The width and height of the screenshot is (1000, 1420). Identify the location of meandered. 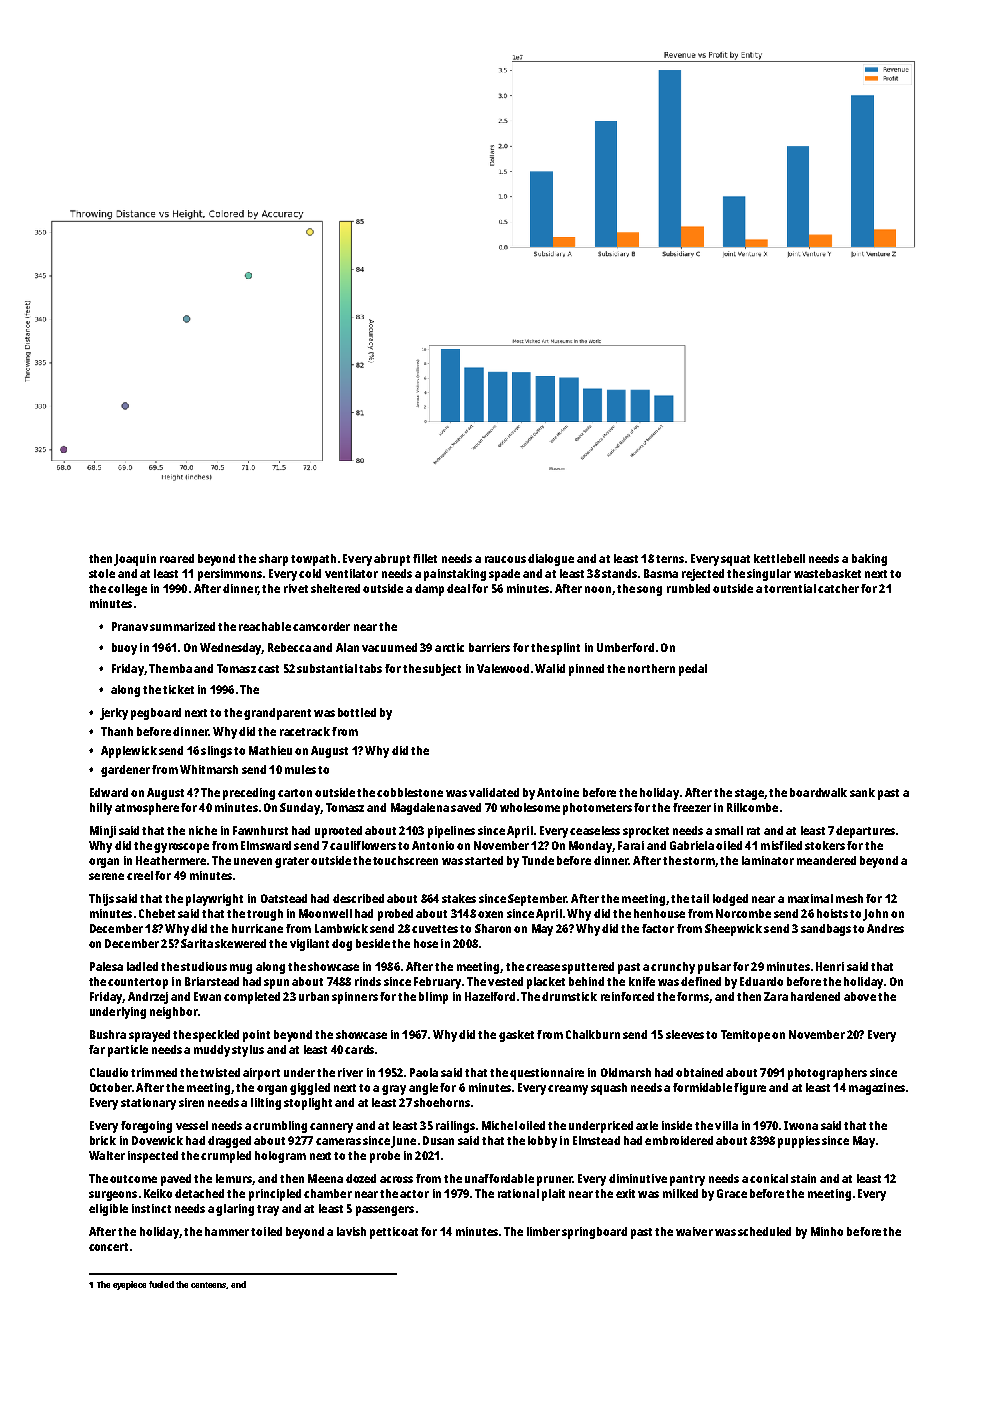
(826, 860).
